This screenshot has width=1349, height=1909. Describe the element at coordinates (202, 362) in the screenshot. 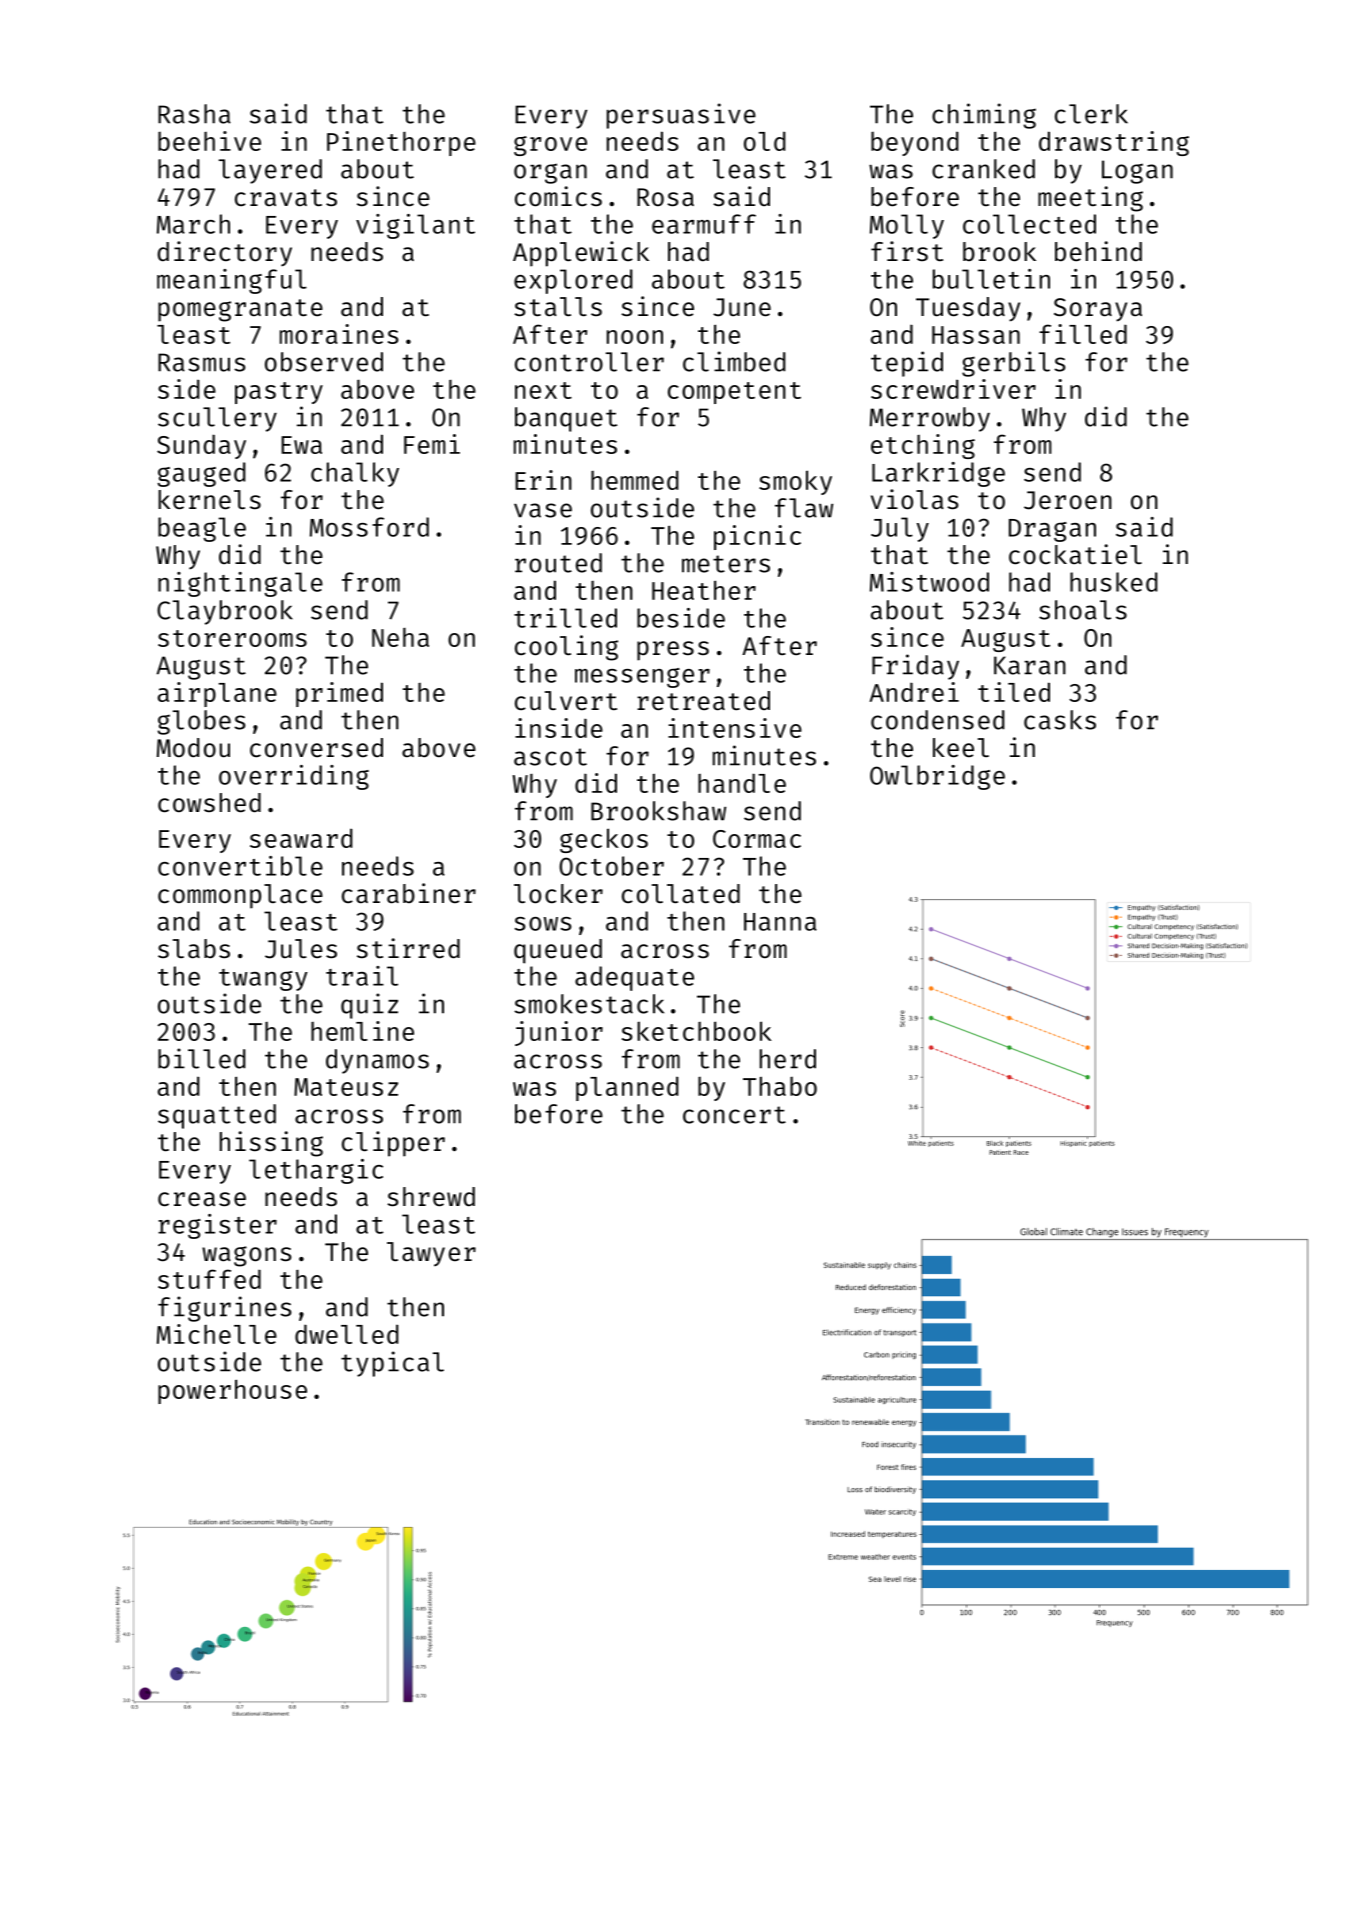

I see `Rasmus` at that location.
